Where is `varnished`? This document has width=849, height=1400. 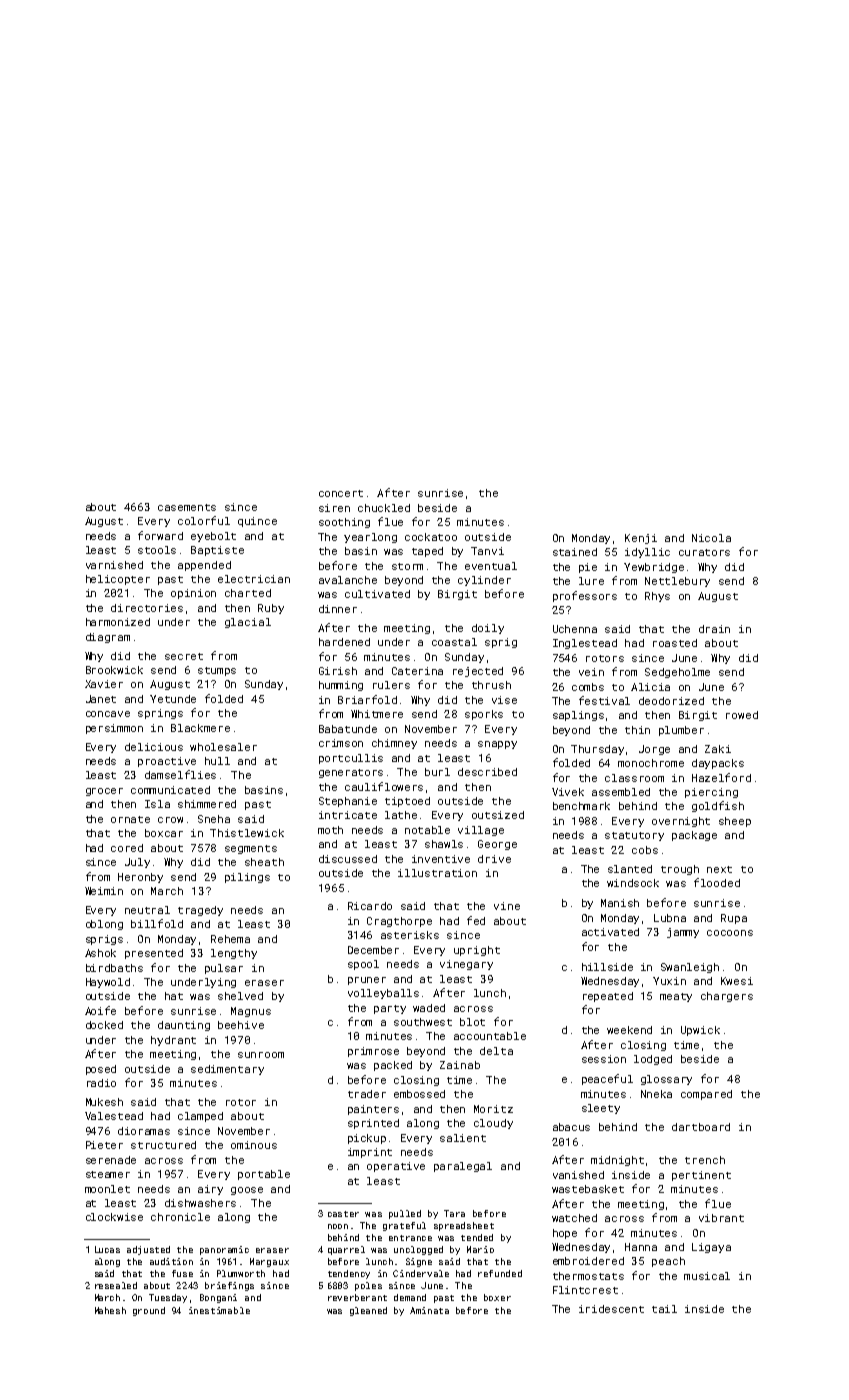
varnished is located at coordinates (114, 565).
